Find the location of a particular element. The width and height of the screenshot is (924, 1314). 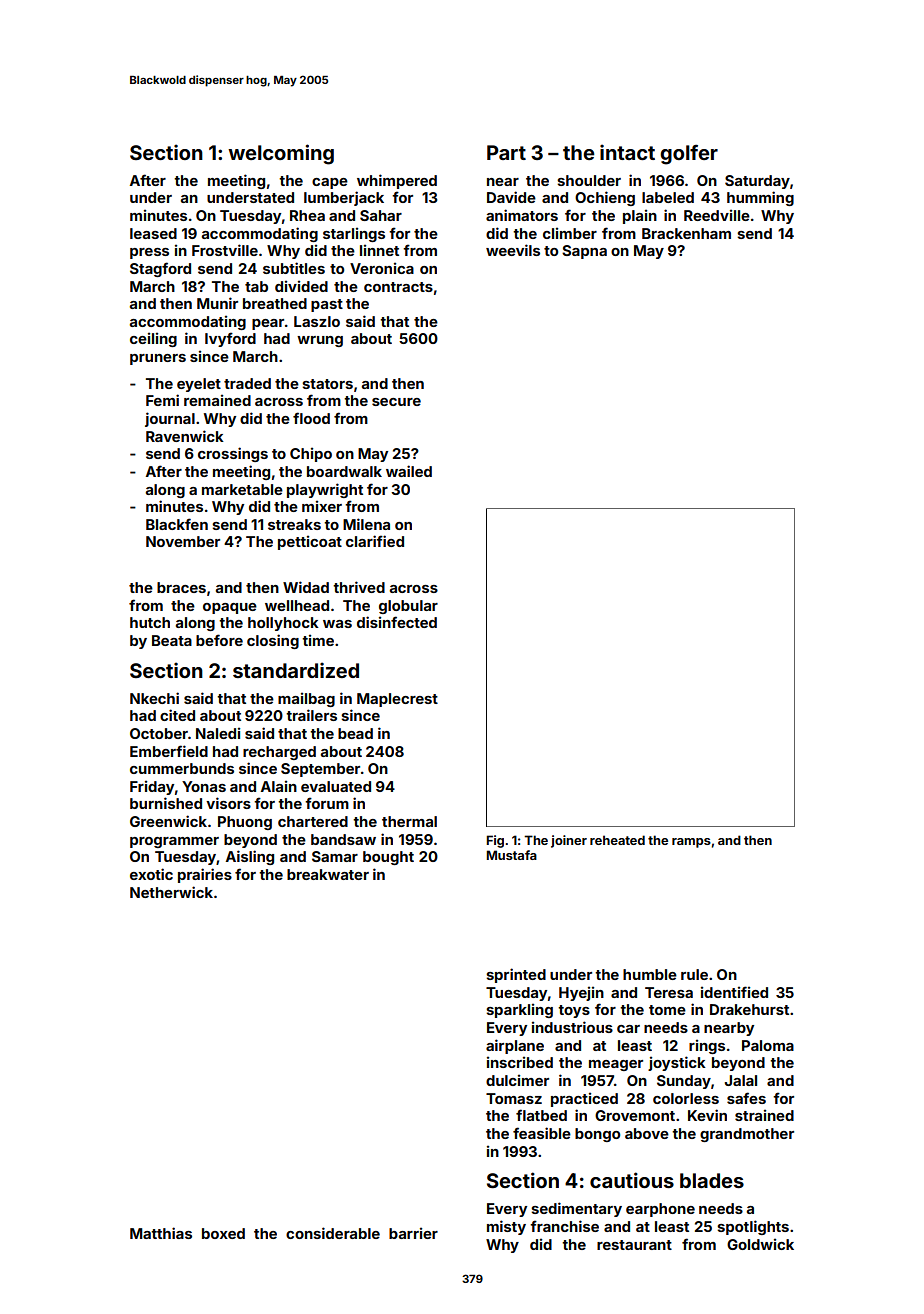

subtitles is located at coordinates (294, 268).
